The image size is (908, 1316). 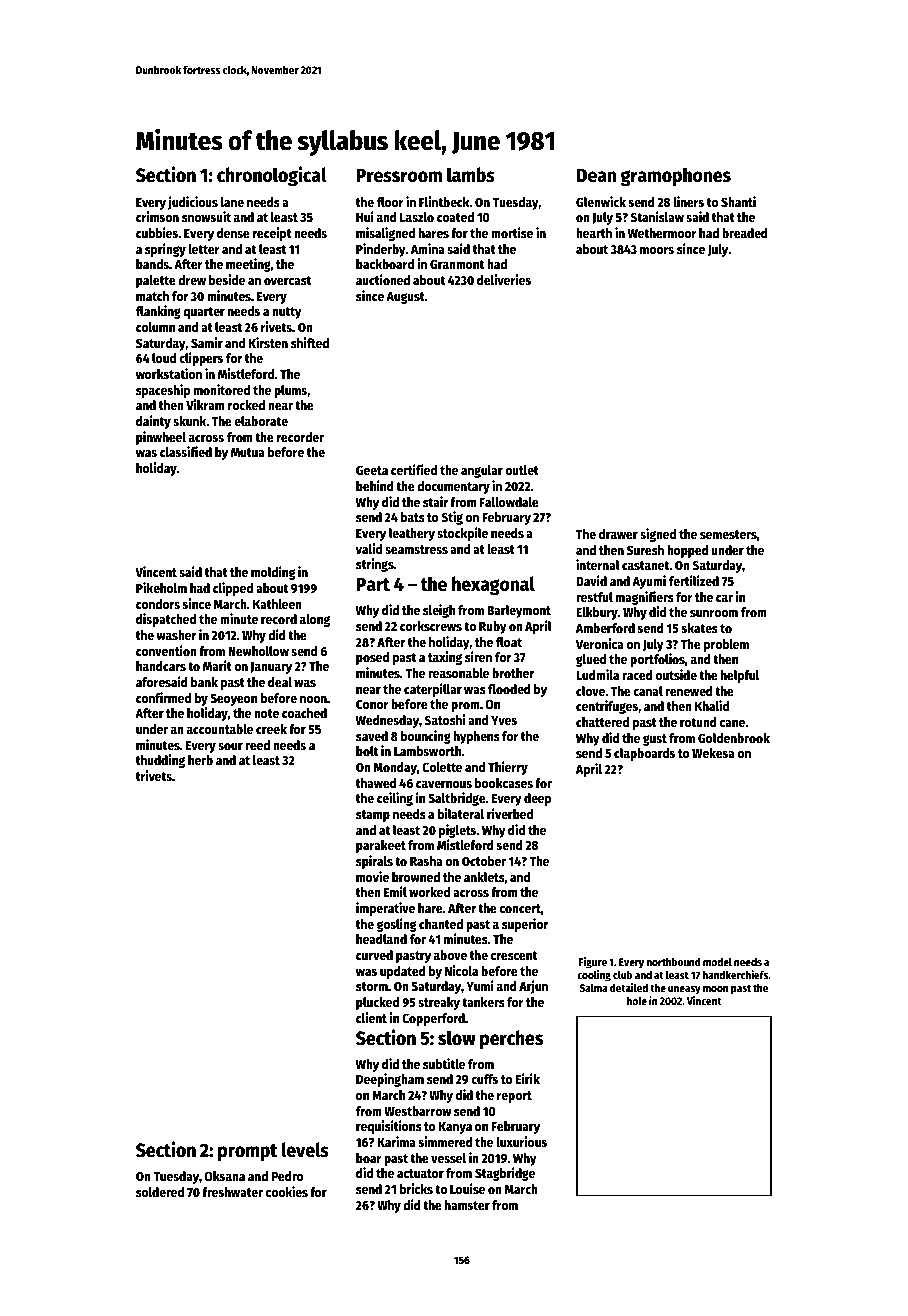 I want to click on riverbed, so click(x=510, y=813).
